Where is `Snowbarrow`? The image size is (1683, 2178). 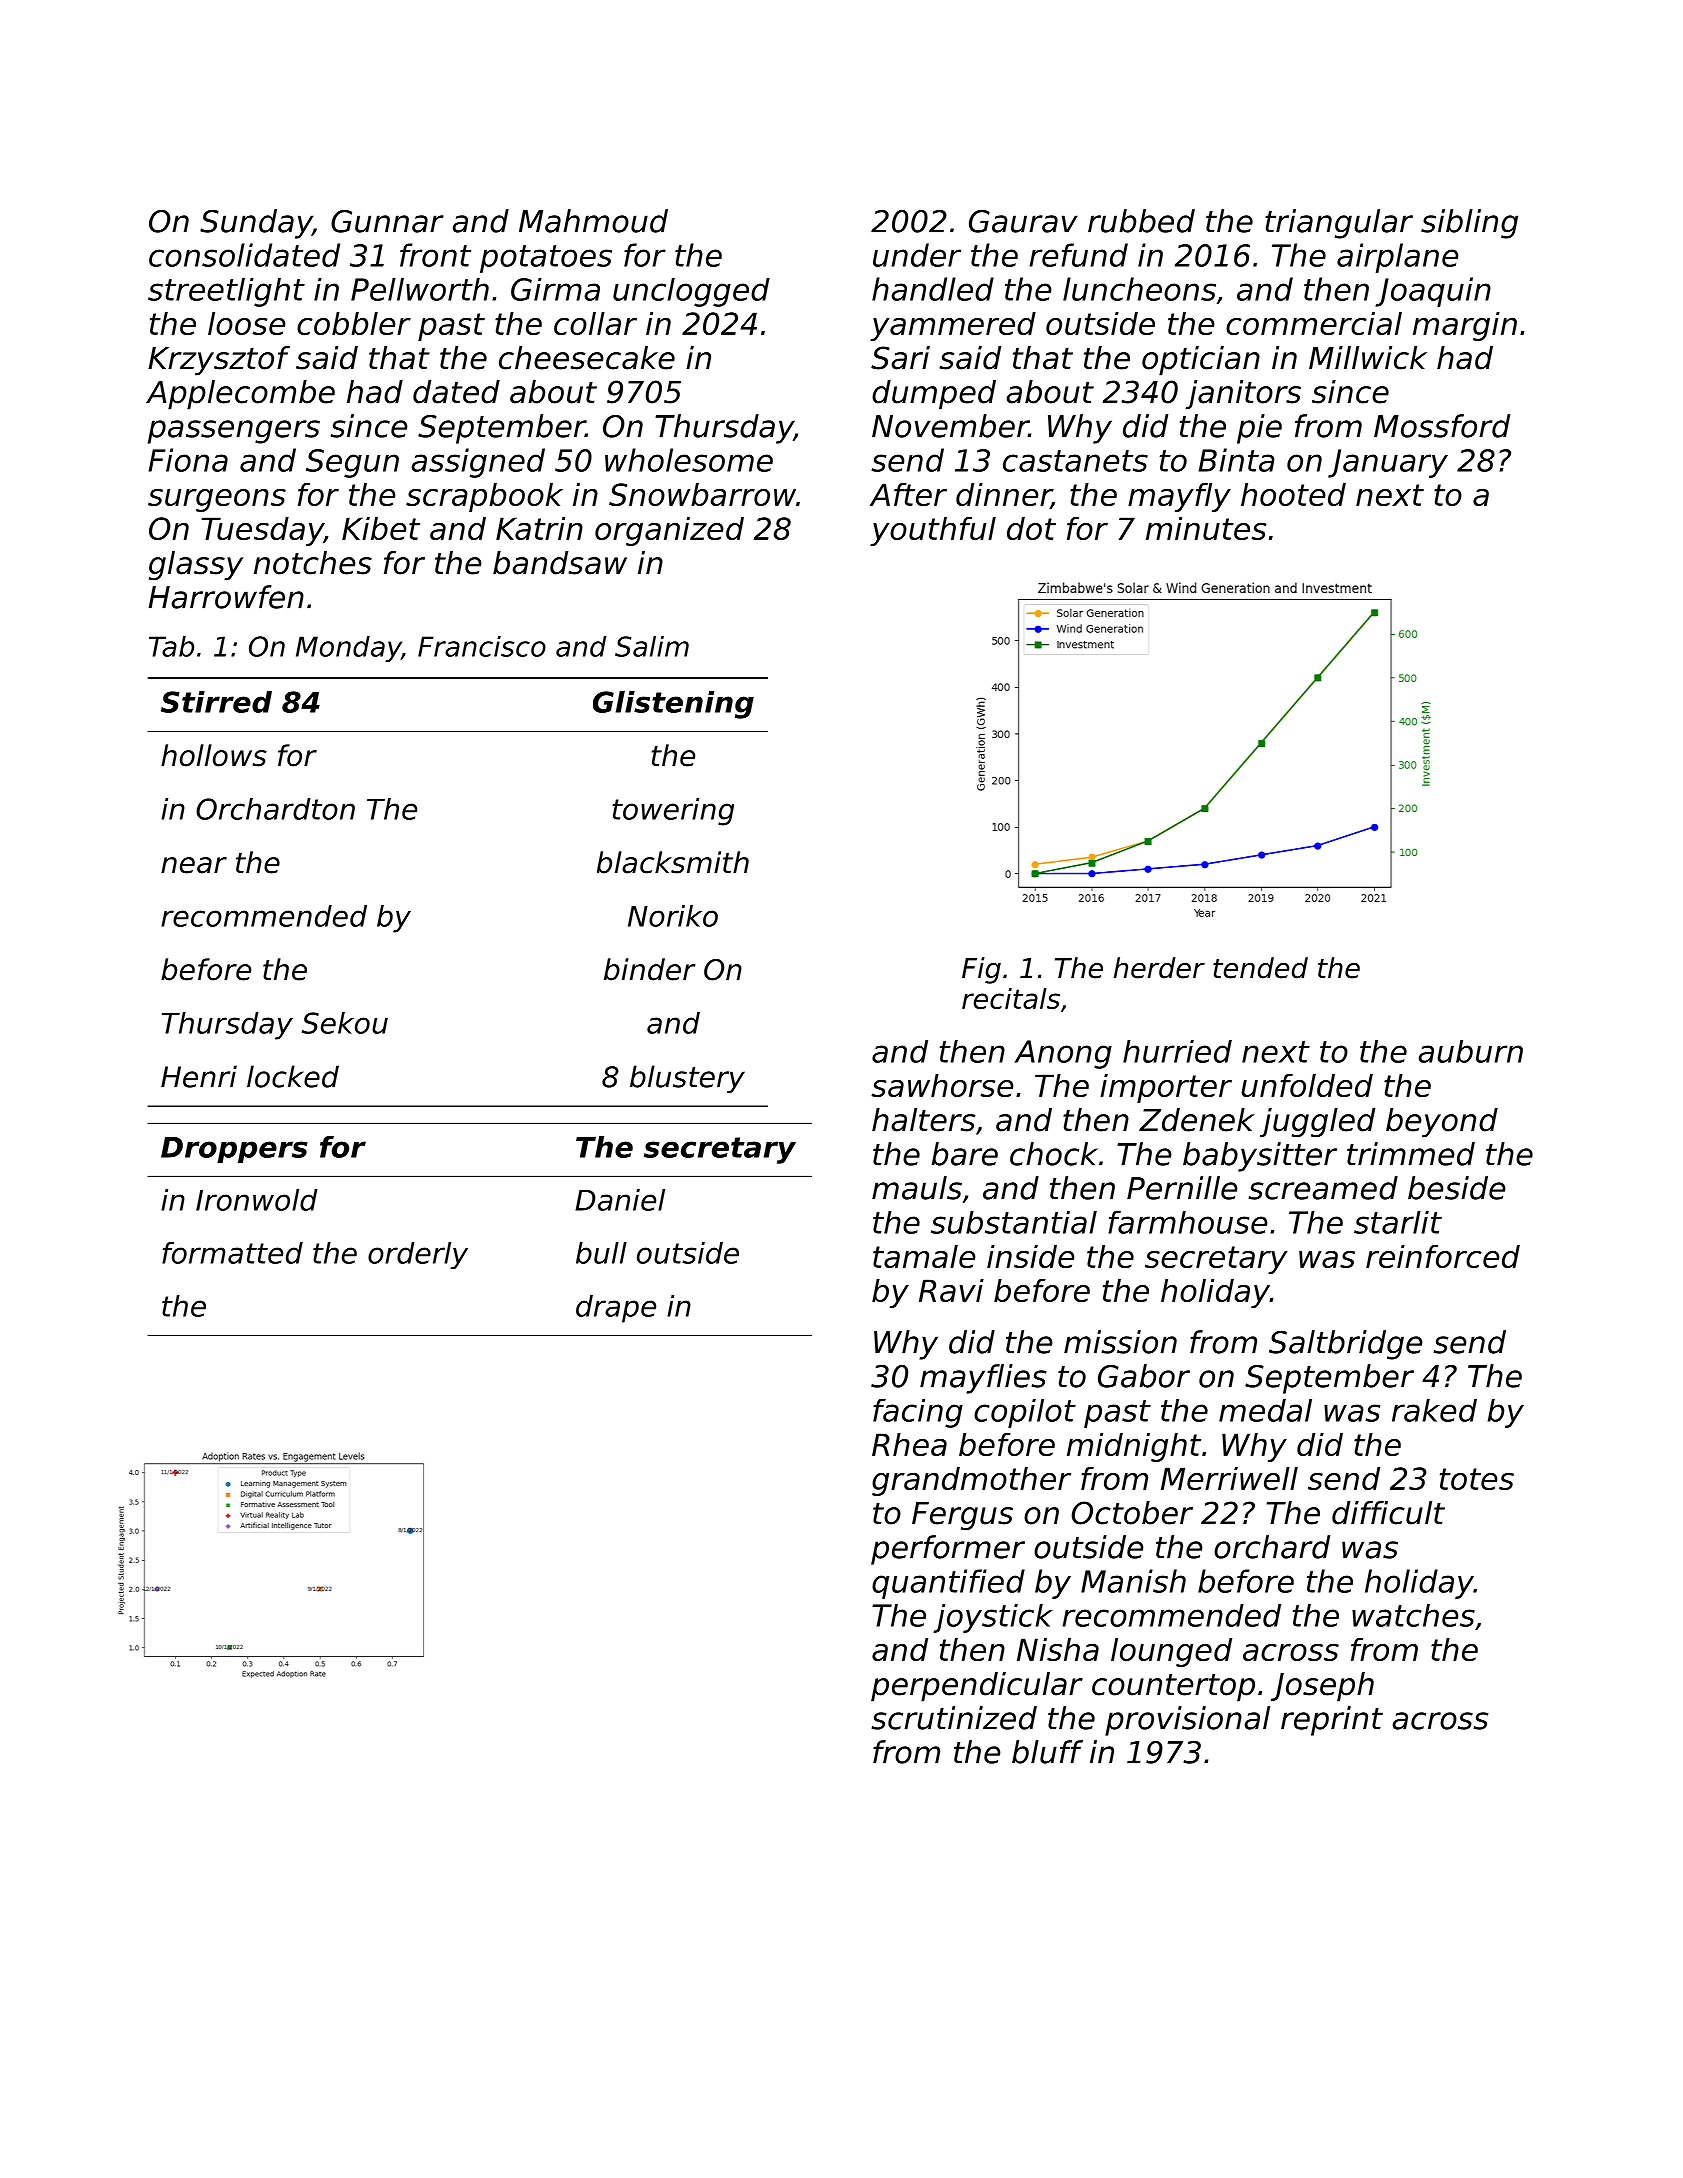 Snowbarrow is located at coordinates (702, 494).
